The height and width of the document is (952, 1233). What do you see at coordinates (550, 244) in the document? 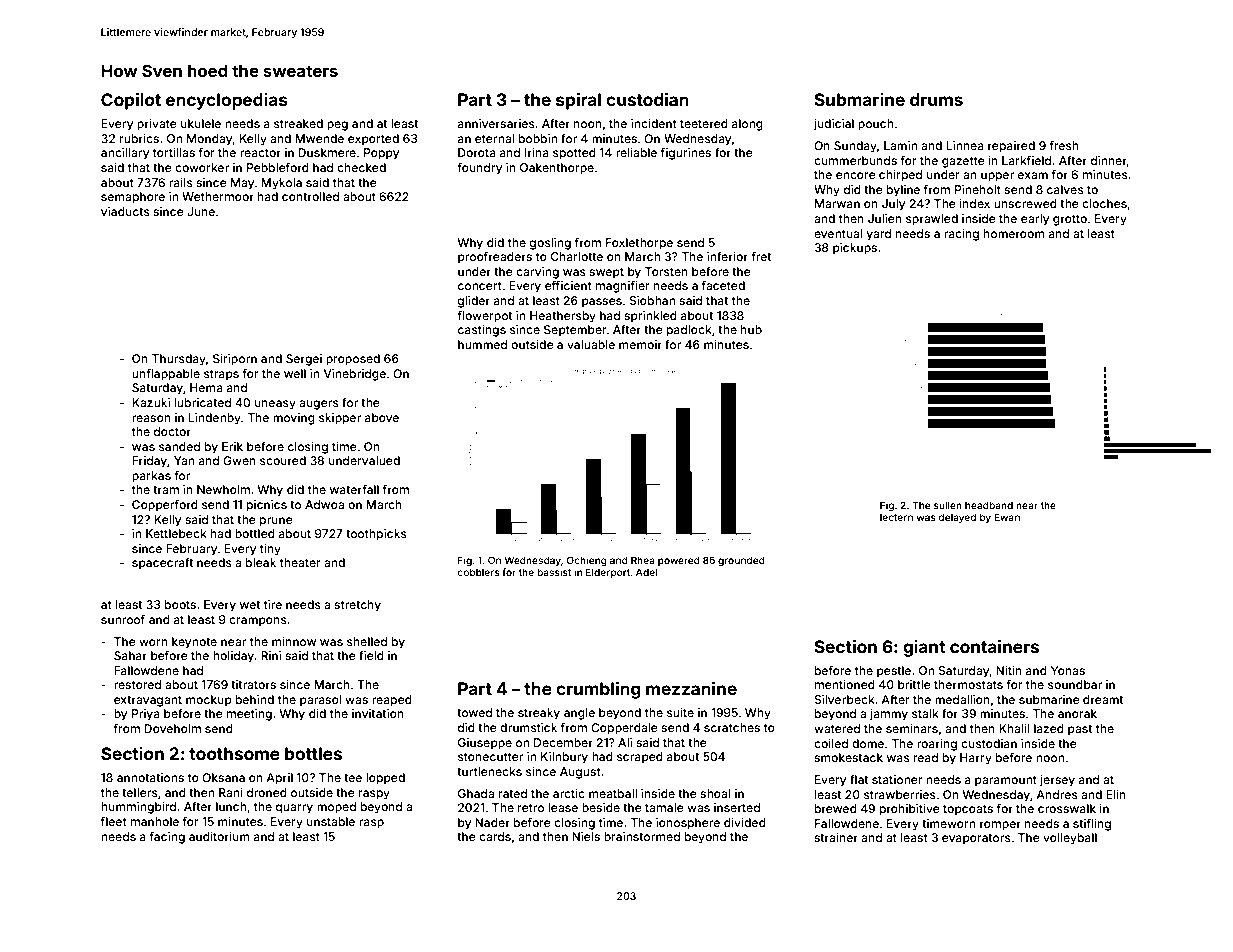
I see `gosling` at bounding box center [550, 244].
